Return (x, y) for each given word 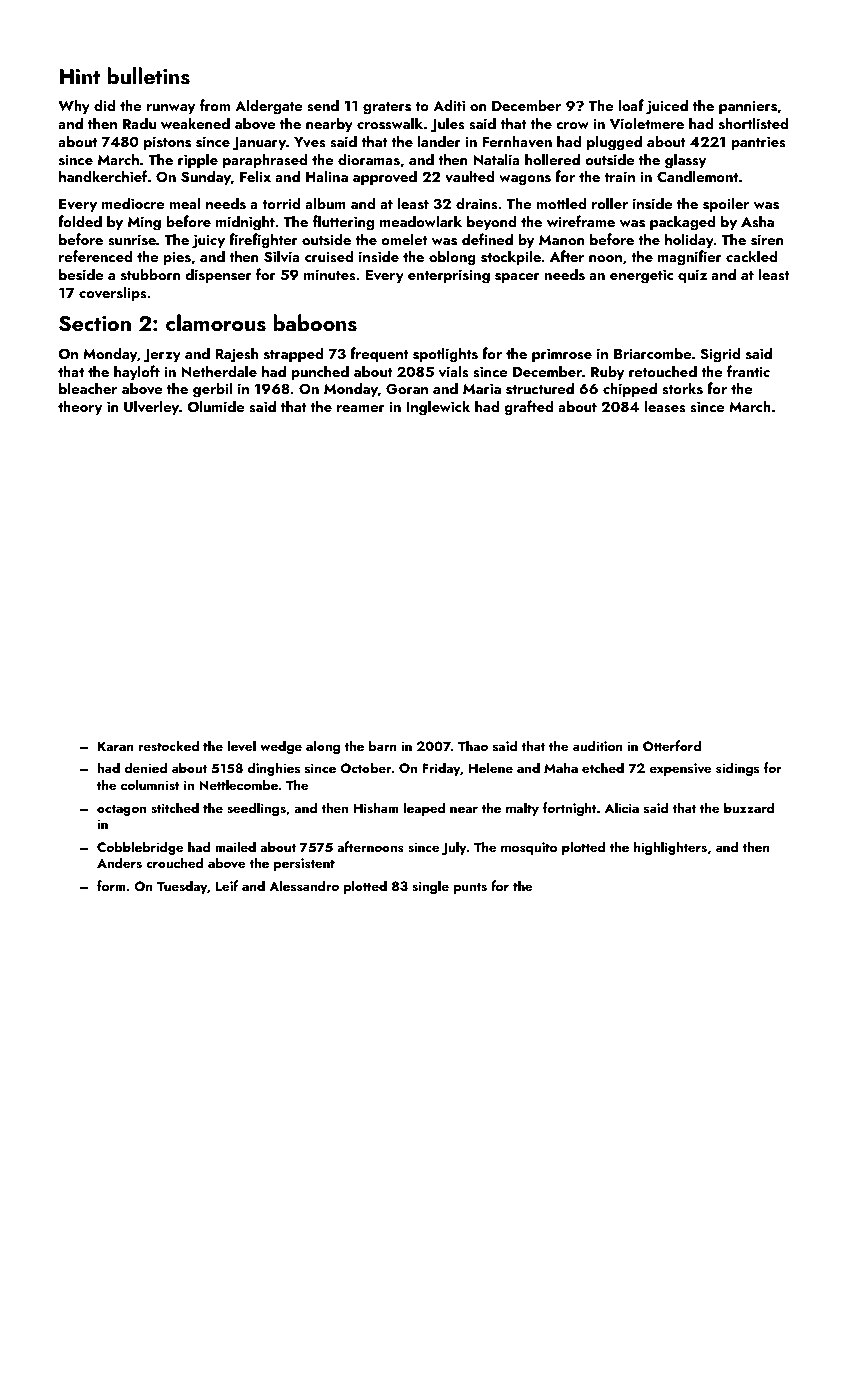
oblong (452, 258)
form (111, 885)
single (430, 887)
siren (767, 240)
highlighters (670, 848)
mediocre (133, 203)
